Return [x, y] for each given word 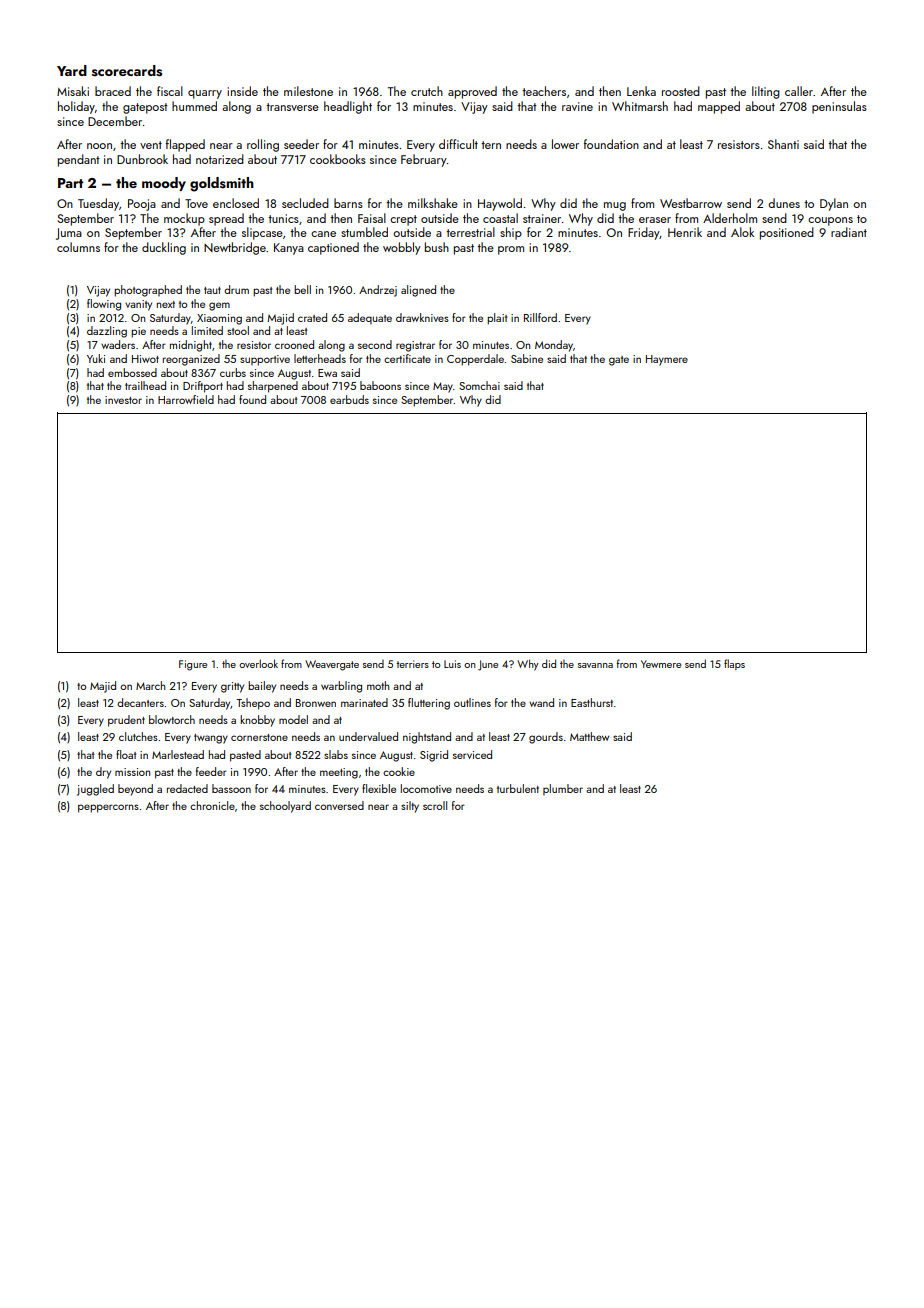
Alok [742, 232]
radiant [849, 232]
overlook [258, 663]
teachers [544, 91]
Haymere [667, 360]
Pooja [142, 205]
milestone [308, 91]
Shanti [783, 144]
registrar [415, 346]
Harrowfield [186, 399]
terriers [412, 664]
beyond [135, 790]
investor [123, 400]
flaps [734, 664]
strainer [542, 218]
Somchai [479, 385]
